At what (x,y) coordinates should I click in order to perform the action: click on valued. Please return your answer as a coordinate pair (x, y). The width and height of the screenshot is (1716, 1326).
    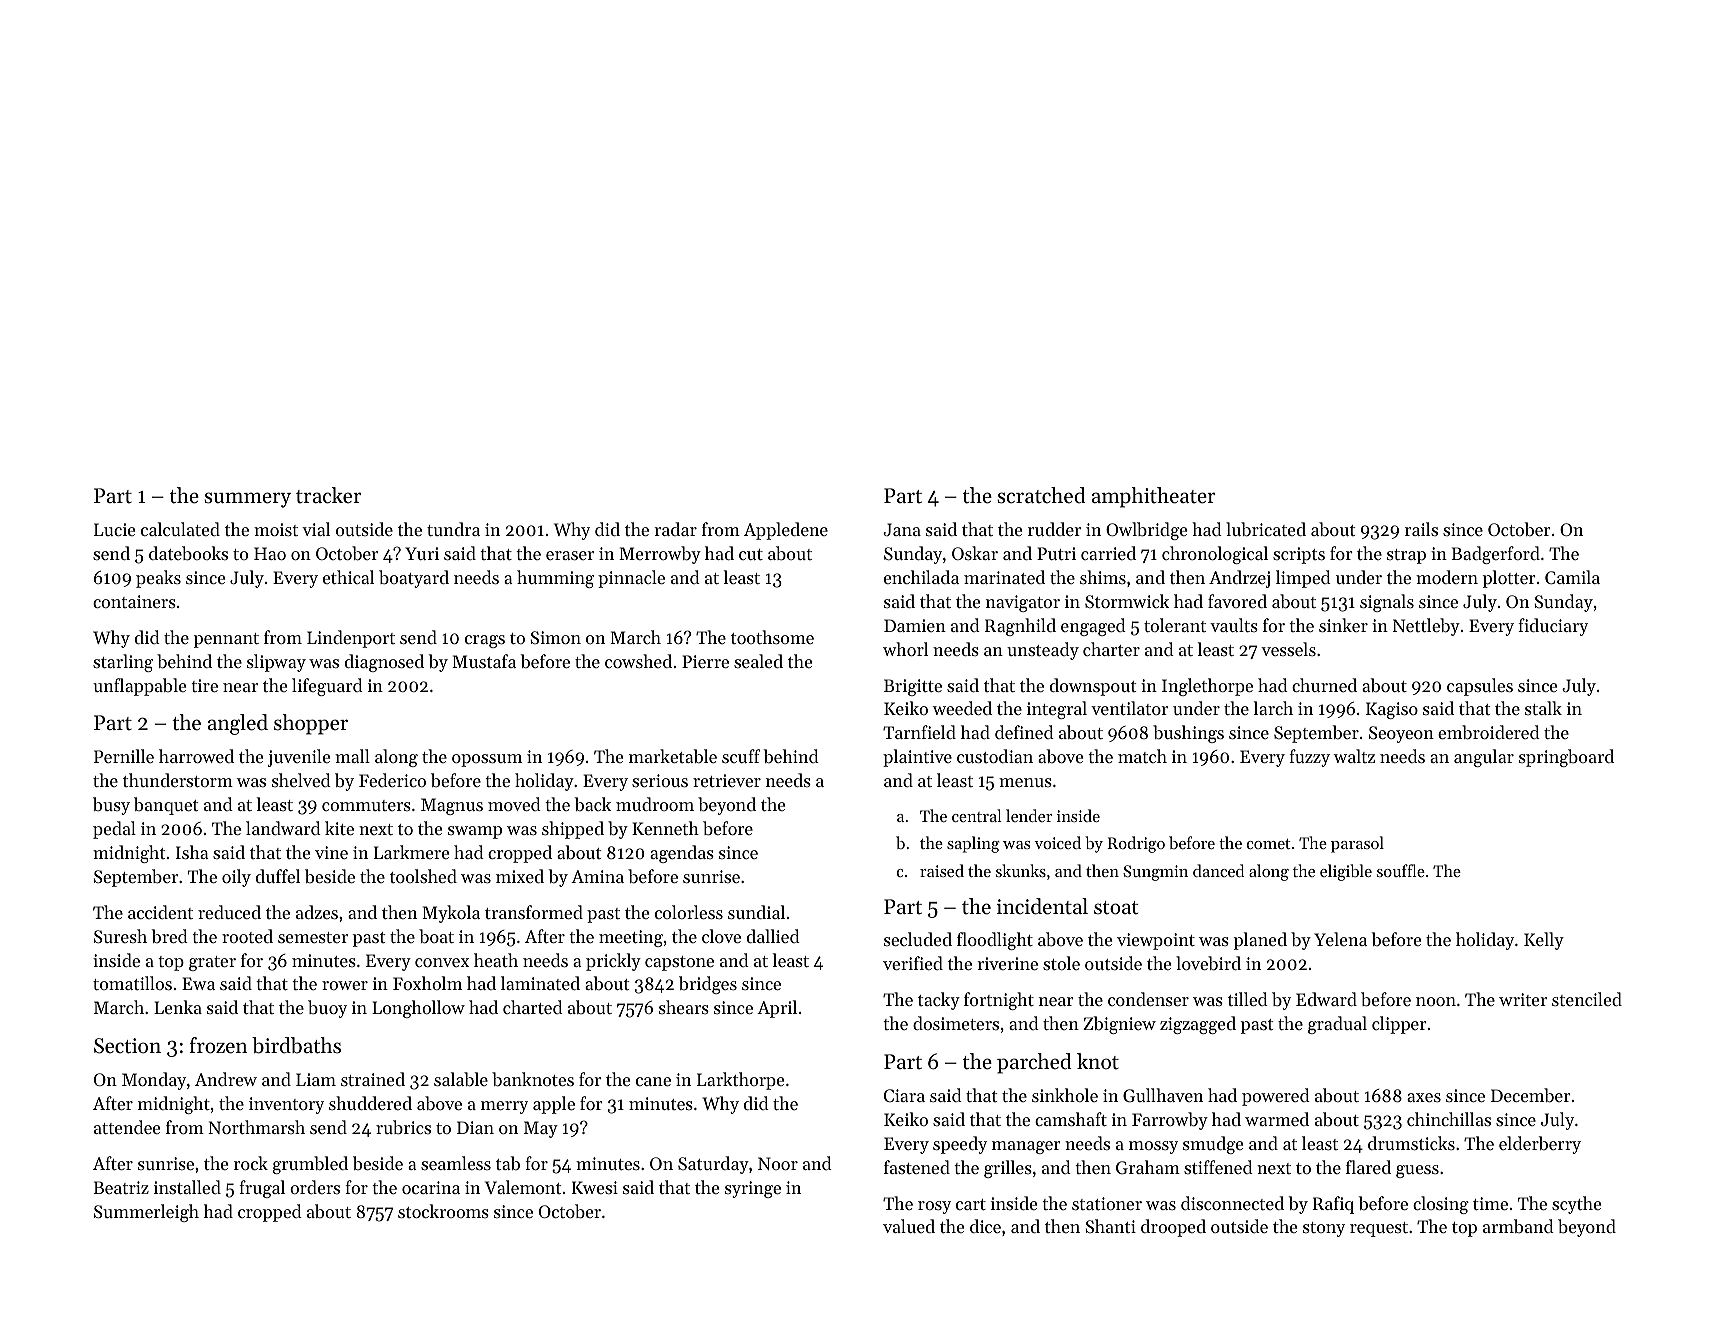
    Looking at the image, I should click on (909, 1226).
